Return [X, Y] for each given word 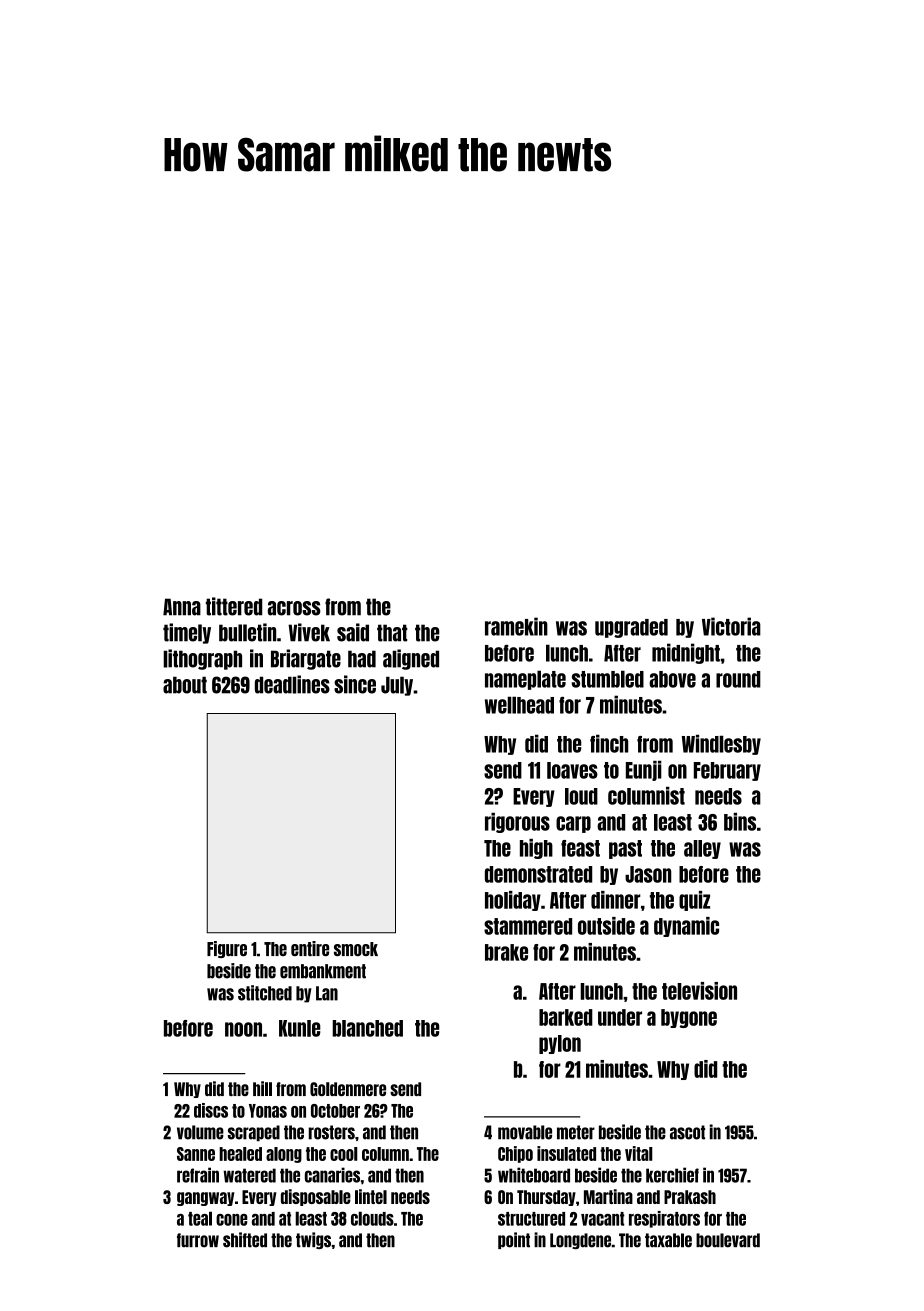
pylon [560, 1044]
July [397, 686]
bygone [689, 1018]
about [185, 685]
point [514, 1240]
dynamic [686, 927]
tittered [234, 606]
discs [211, 1110]
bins [740, 822]
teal [200, 1218]
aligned [411, 659]
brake [506, 952]
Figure [227, 949]
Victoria [731, 626]
